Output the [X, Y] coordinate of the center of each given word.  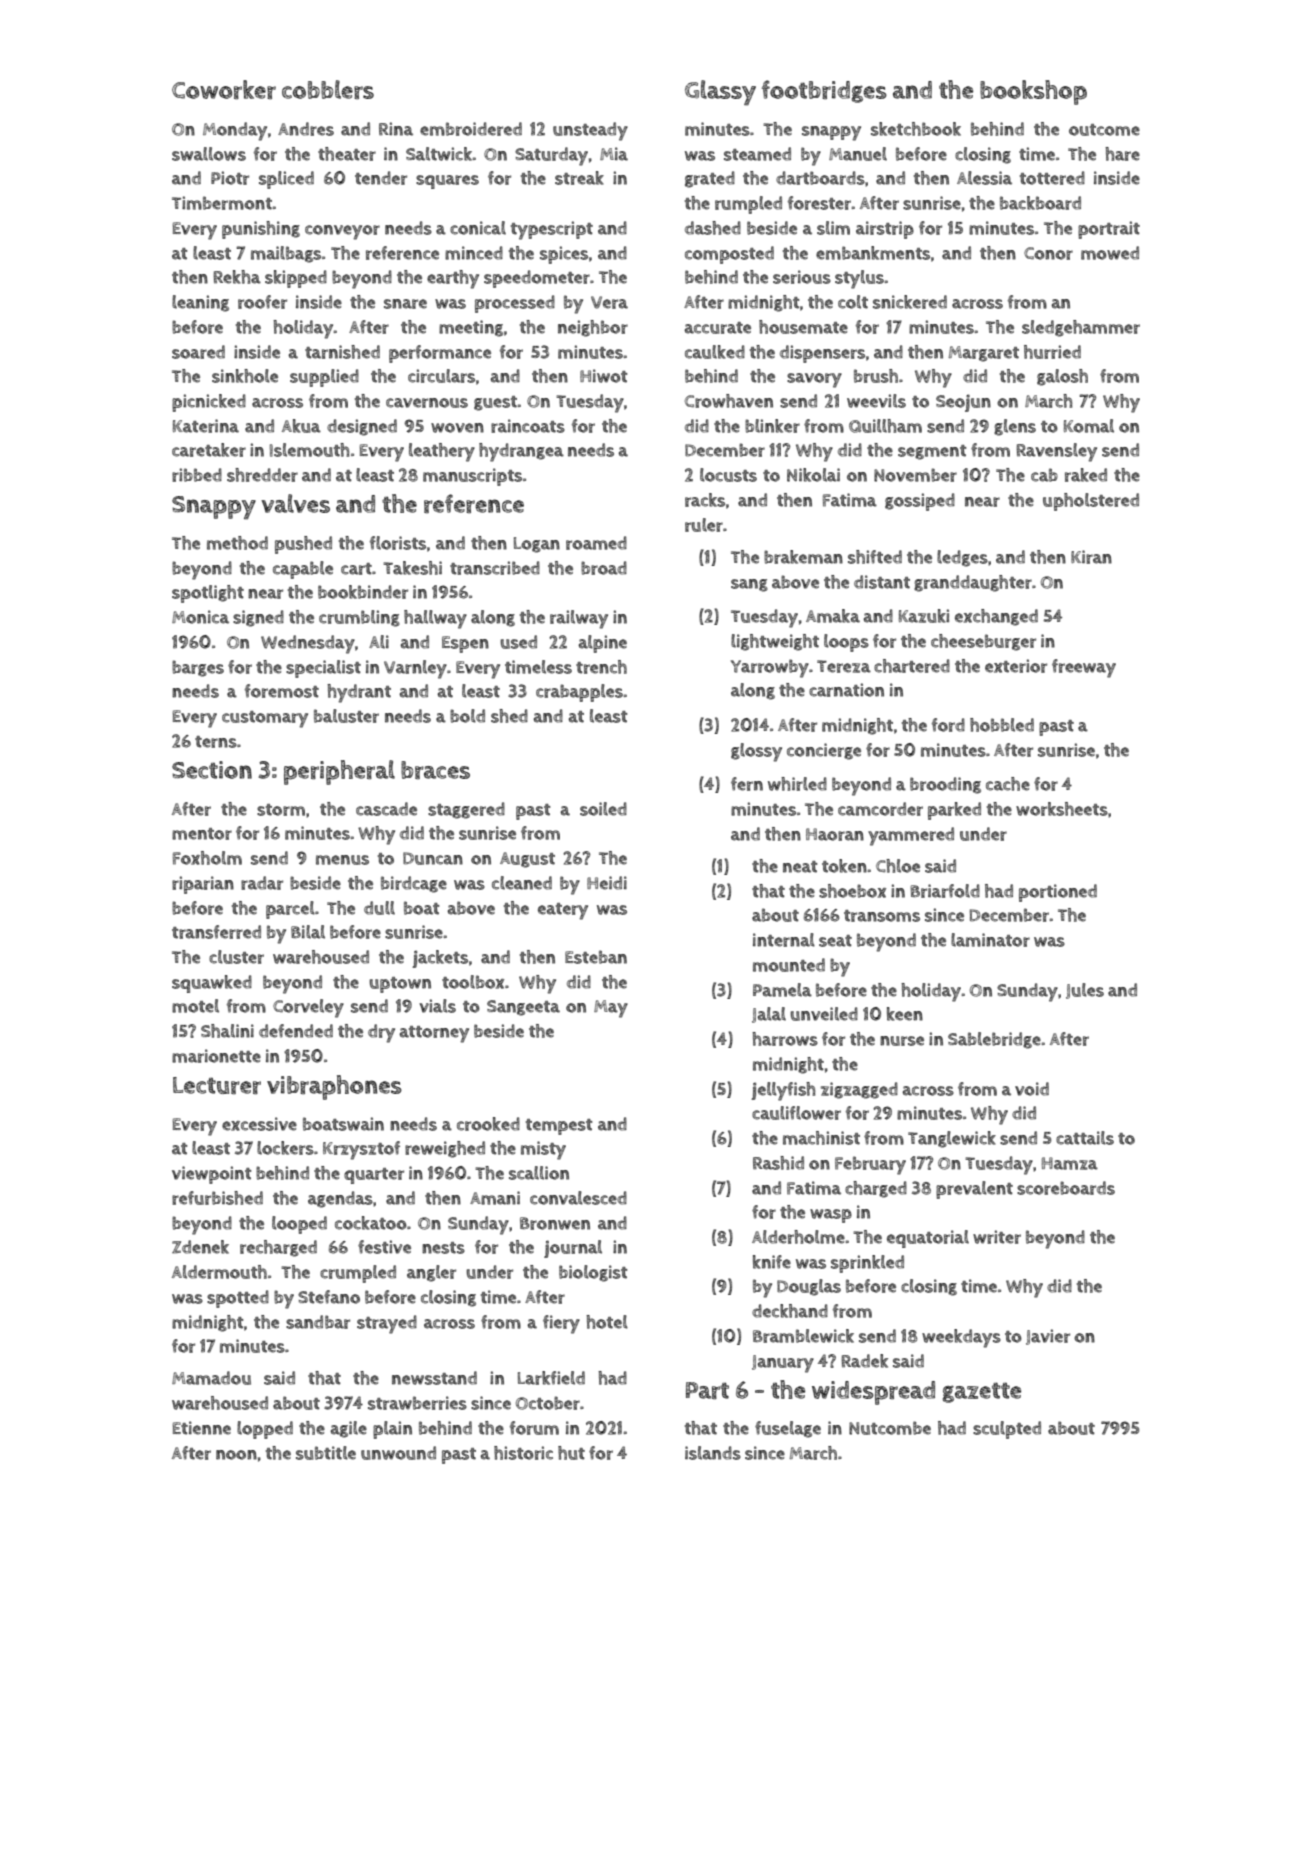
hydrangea [521, 452]
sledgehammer [1081, 328]
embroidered [471, 129]
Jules [1085, 991]
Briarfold [945, 891]
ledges [962, 558]
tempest [559, 1127]
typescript [552, 230]
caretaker [209, 450]
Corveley [308, 1008]
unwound [398, 1453]
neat [800, 867]
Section [212, 770]
